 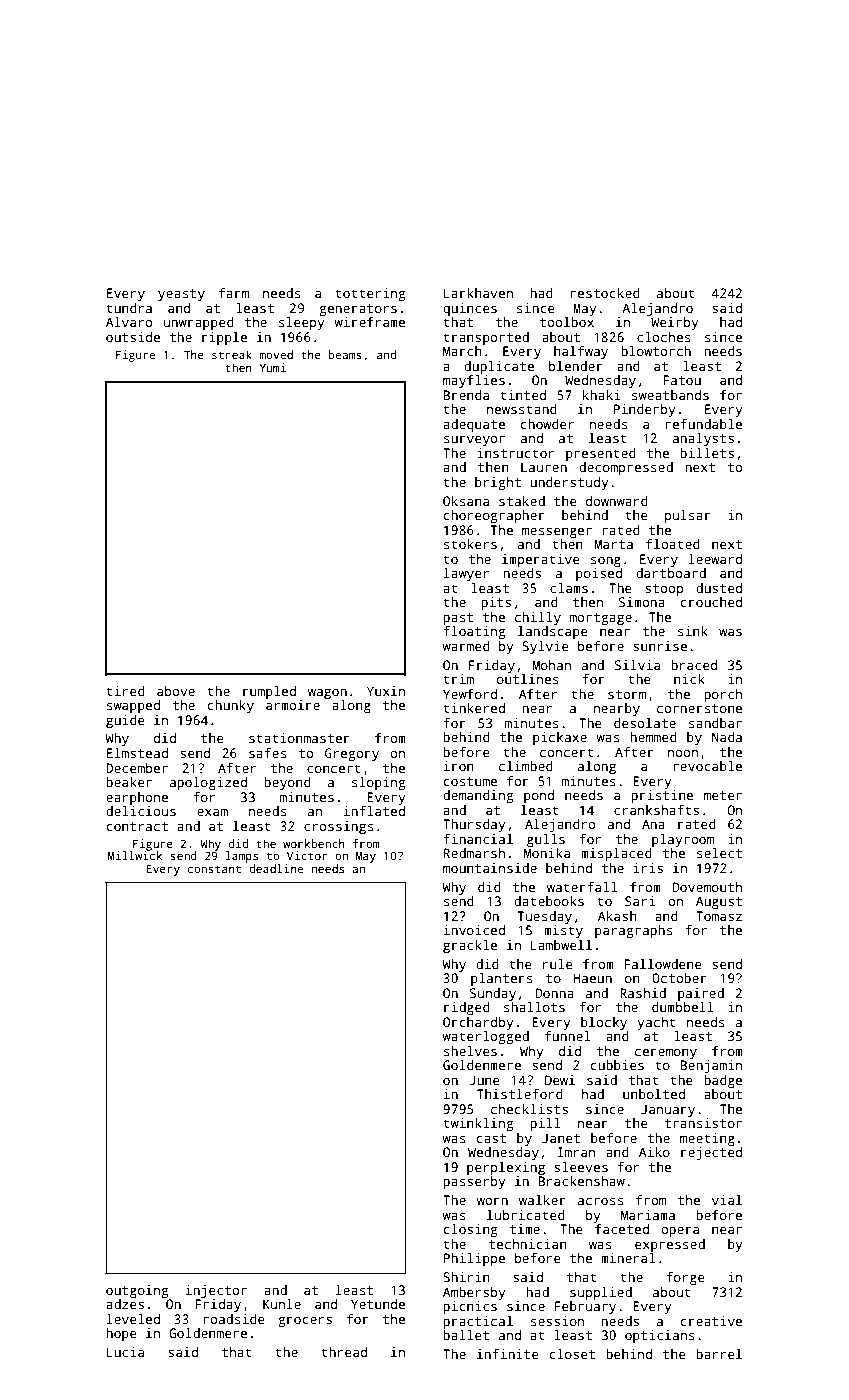 I want to click on farm, so click(x=234, y=293).
